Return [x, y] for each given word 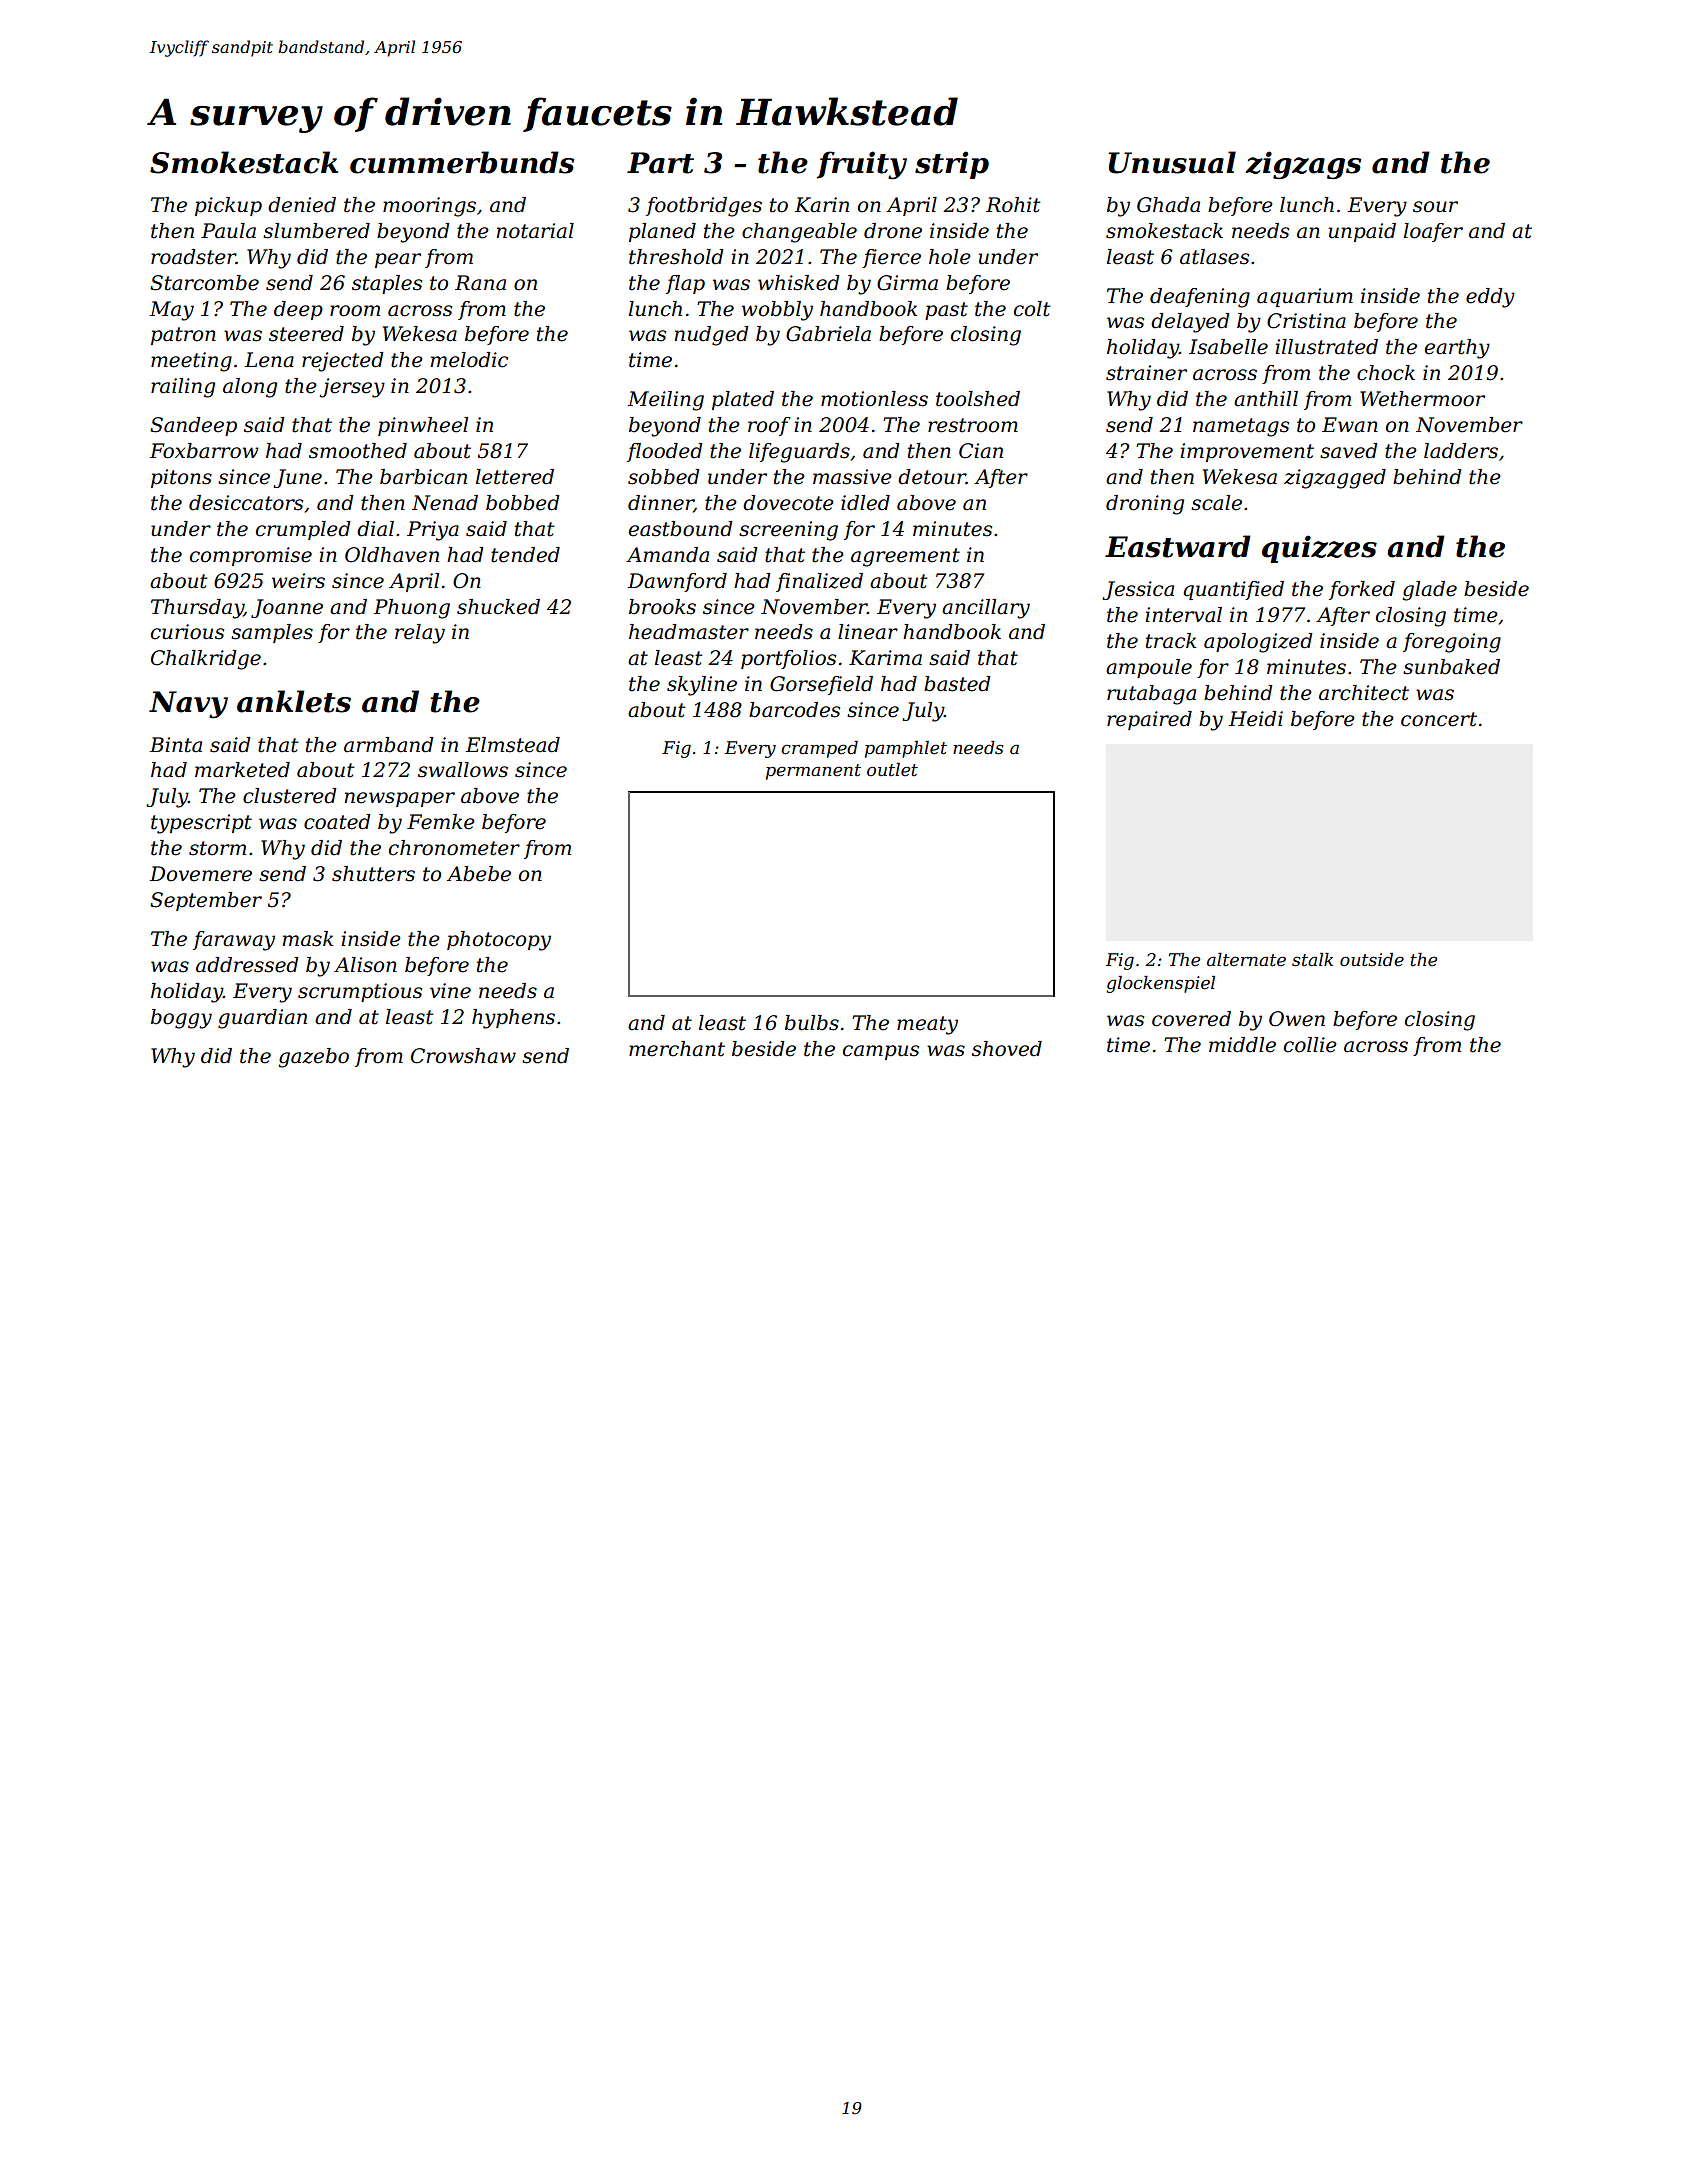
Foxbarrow [203, 451]
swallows [463, 770]
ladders [1461, 451]
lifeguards [799, 453]
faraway [234, 941]
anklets [294, 701]
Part [660, 163]
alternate [1246, 960]
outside [1372, 960]
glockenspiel [1160, 984]
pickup [228, 206]
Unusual [1172, 162]
